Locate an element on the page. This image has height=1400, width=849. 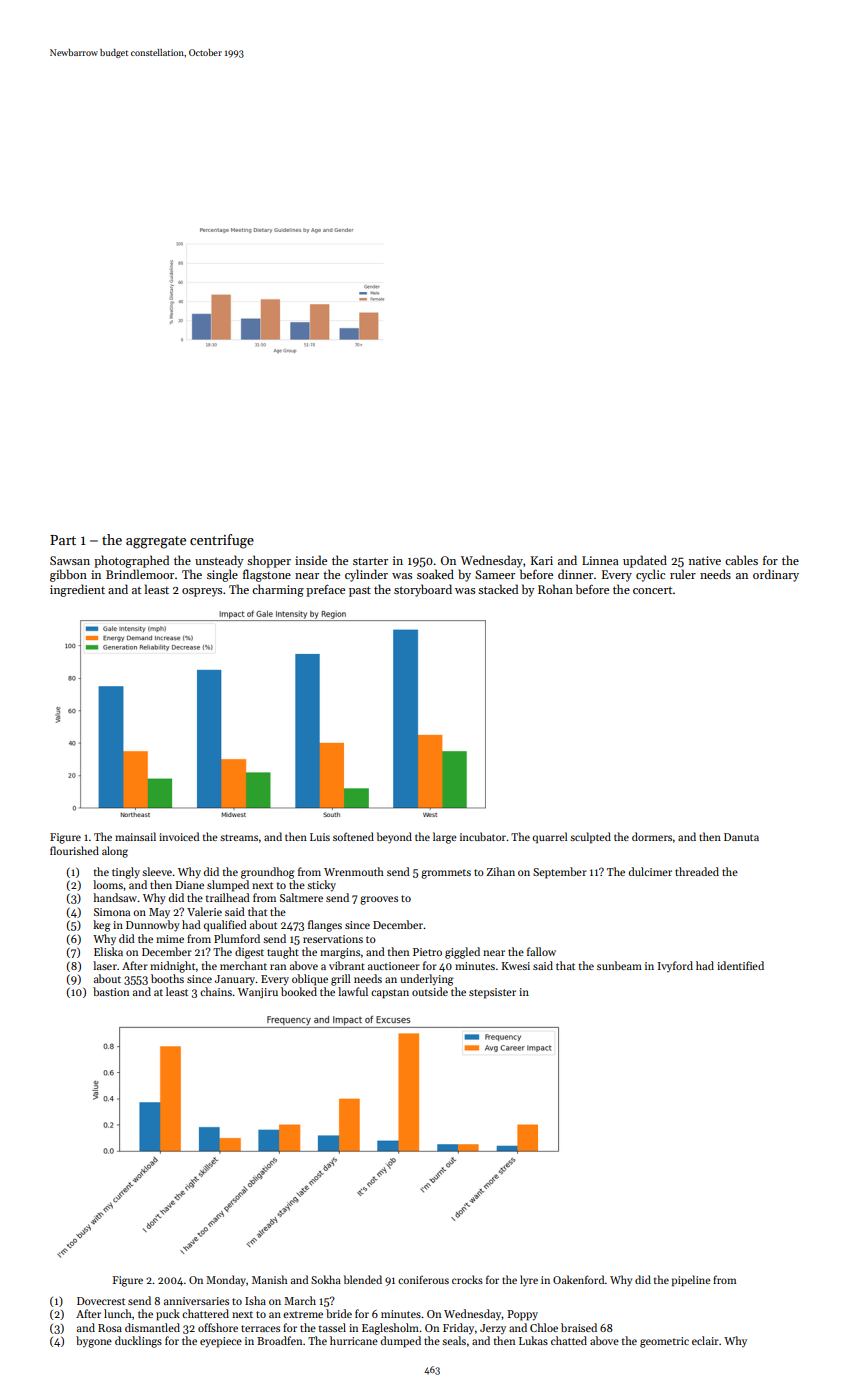
large is located at coordinates (445, 838).
